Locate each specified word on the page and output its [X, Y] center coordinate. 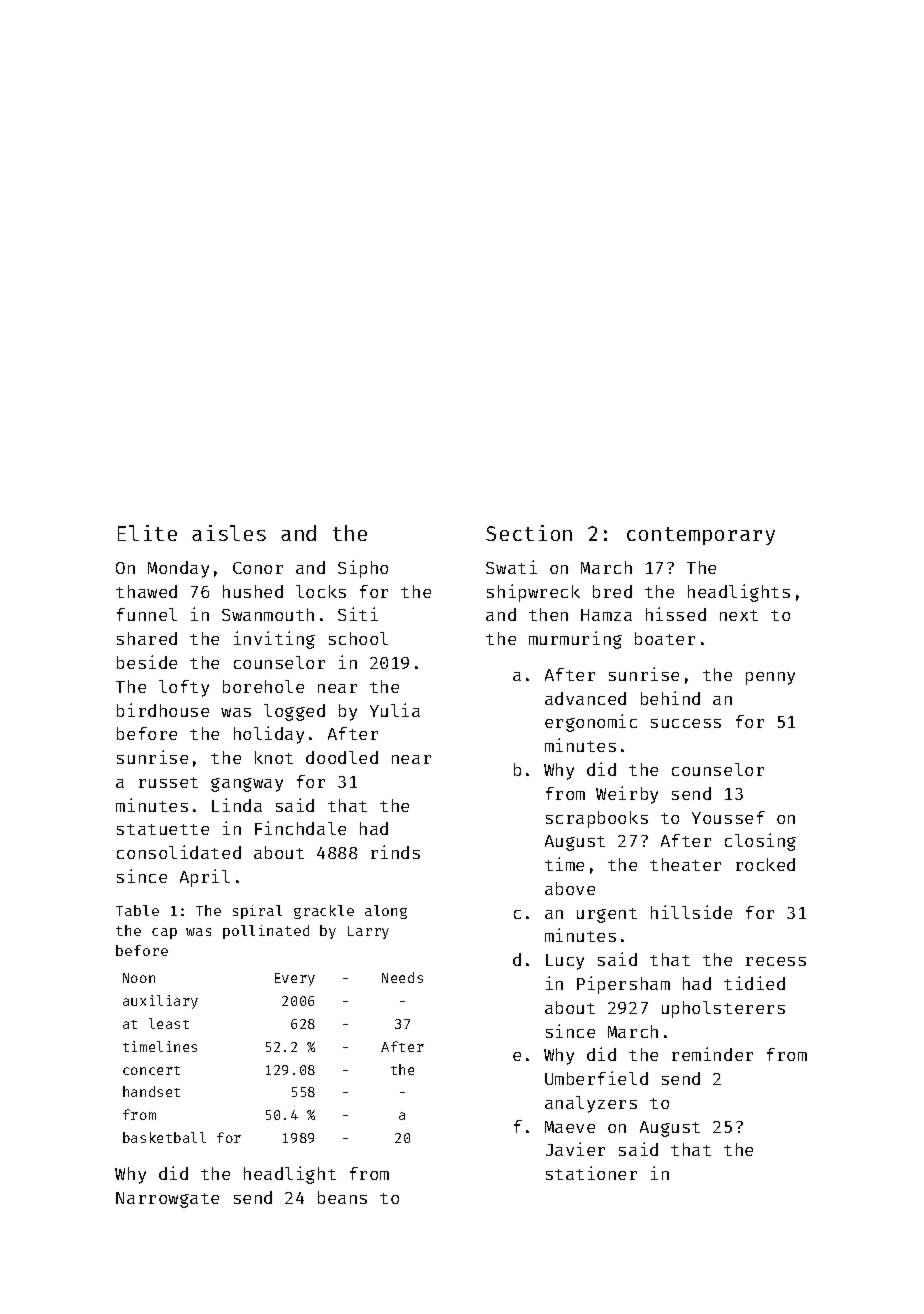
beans [342, 1197]
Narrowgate [167, 1200]
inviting [274, 640]
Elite [147, 533]
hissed [676, 614]
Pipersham [623, 985]
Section [529, 533]
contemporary [701, 536]
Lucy [565, 962]
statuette [163, 829]
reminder [712, 1054]
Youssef [728, 817]
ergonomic [591, 723]
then [548, 614]
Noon [139, 978]
